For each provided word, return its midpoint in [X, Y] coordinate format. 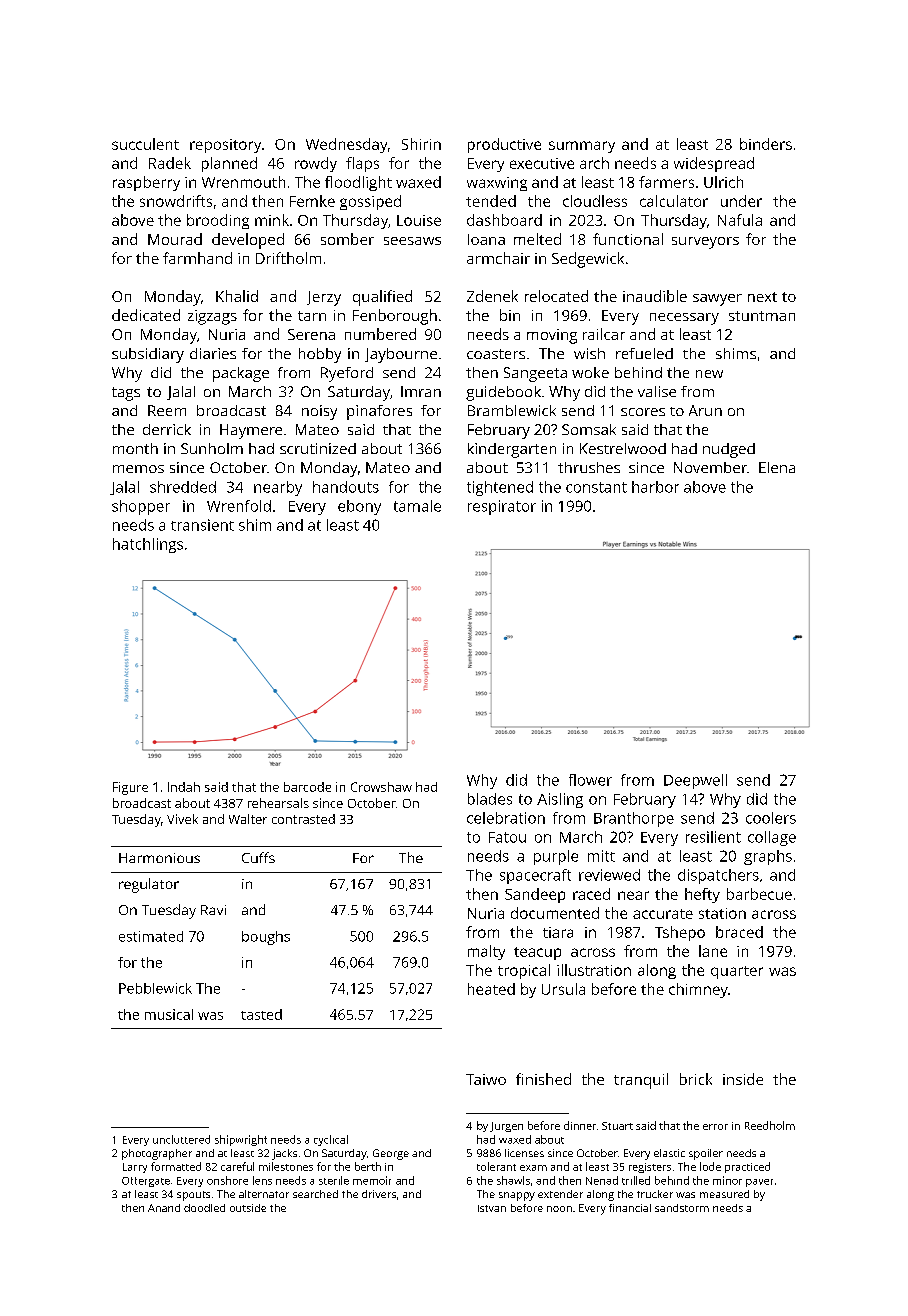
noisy [319, 412]
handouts [346, 487]
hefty [702, 895]
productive [504, 145]
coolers [771, 818]
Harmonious [159, 858]
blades [490, 799]
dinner [580, 1125]
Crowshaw [381, 787]
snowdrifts [176, 201]
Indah [184, 787]
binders [766, 144]
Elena [777, 467]
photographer [157, 1154]
